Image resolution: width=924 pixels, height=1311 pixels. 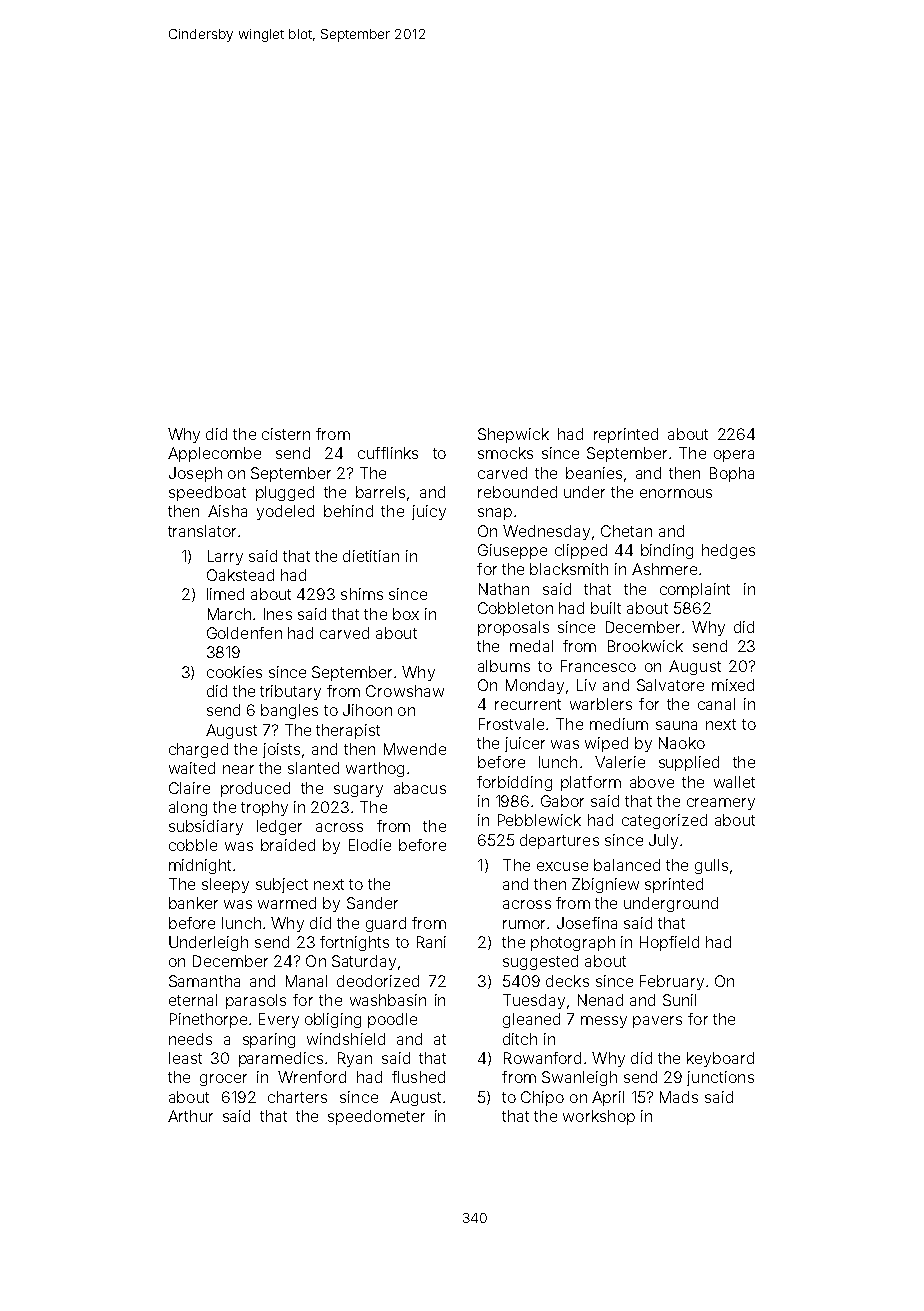 What do you see at coordinates (732, 474) in the screenshot?
I see `Bopha` at bounding box center [732, 474].
